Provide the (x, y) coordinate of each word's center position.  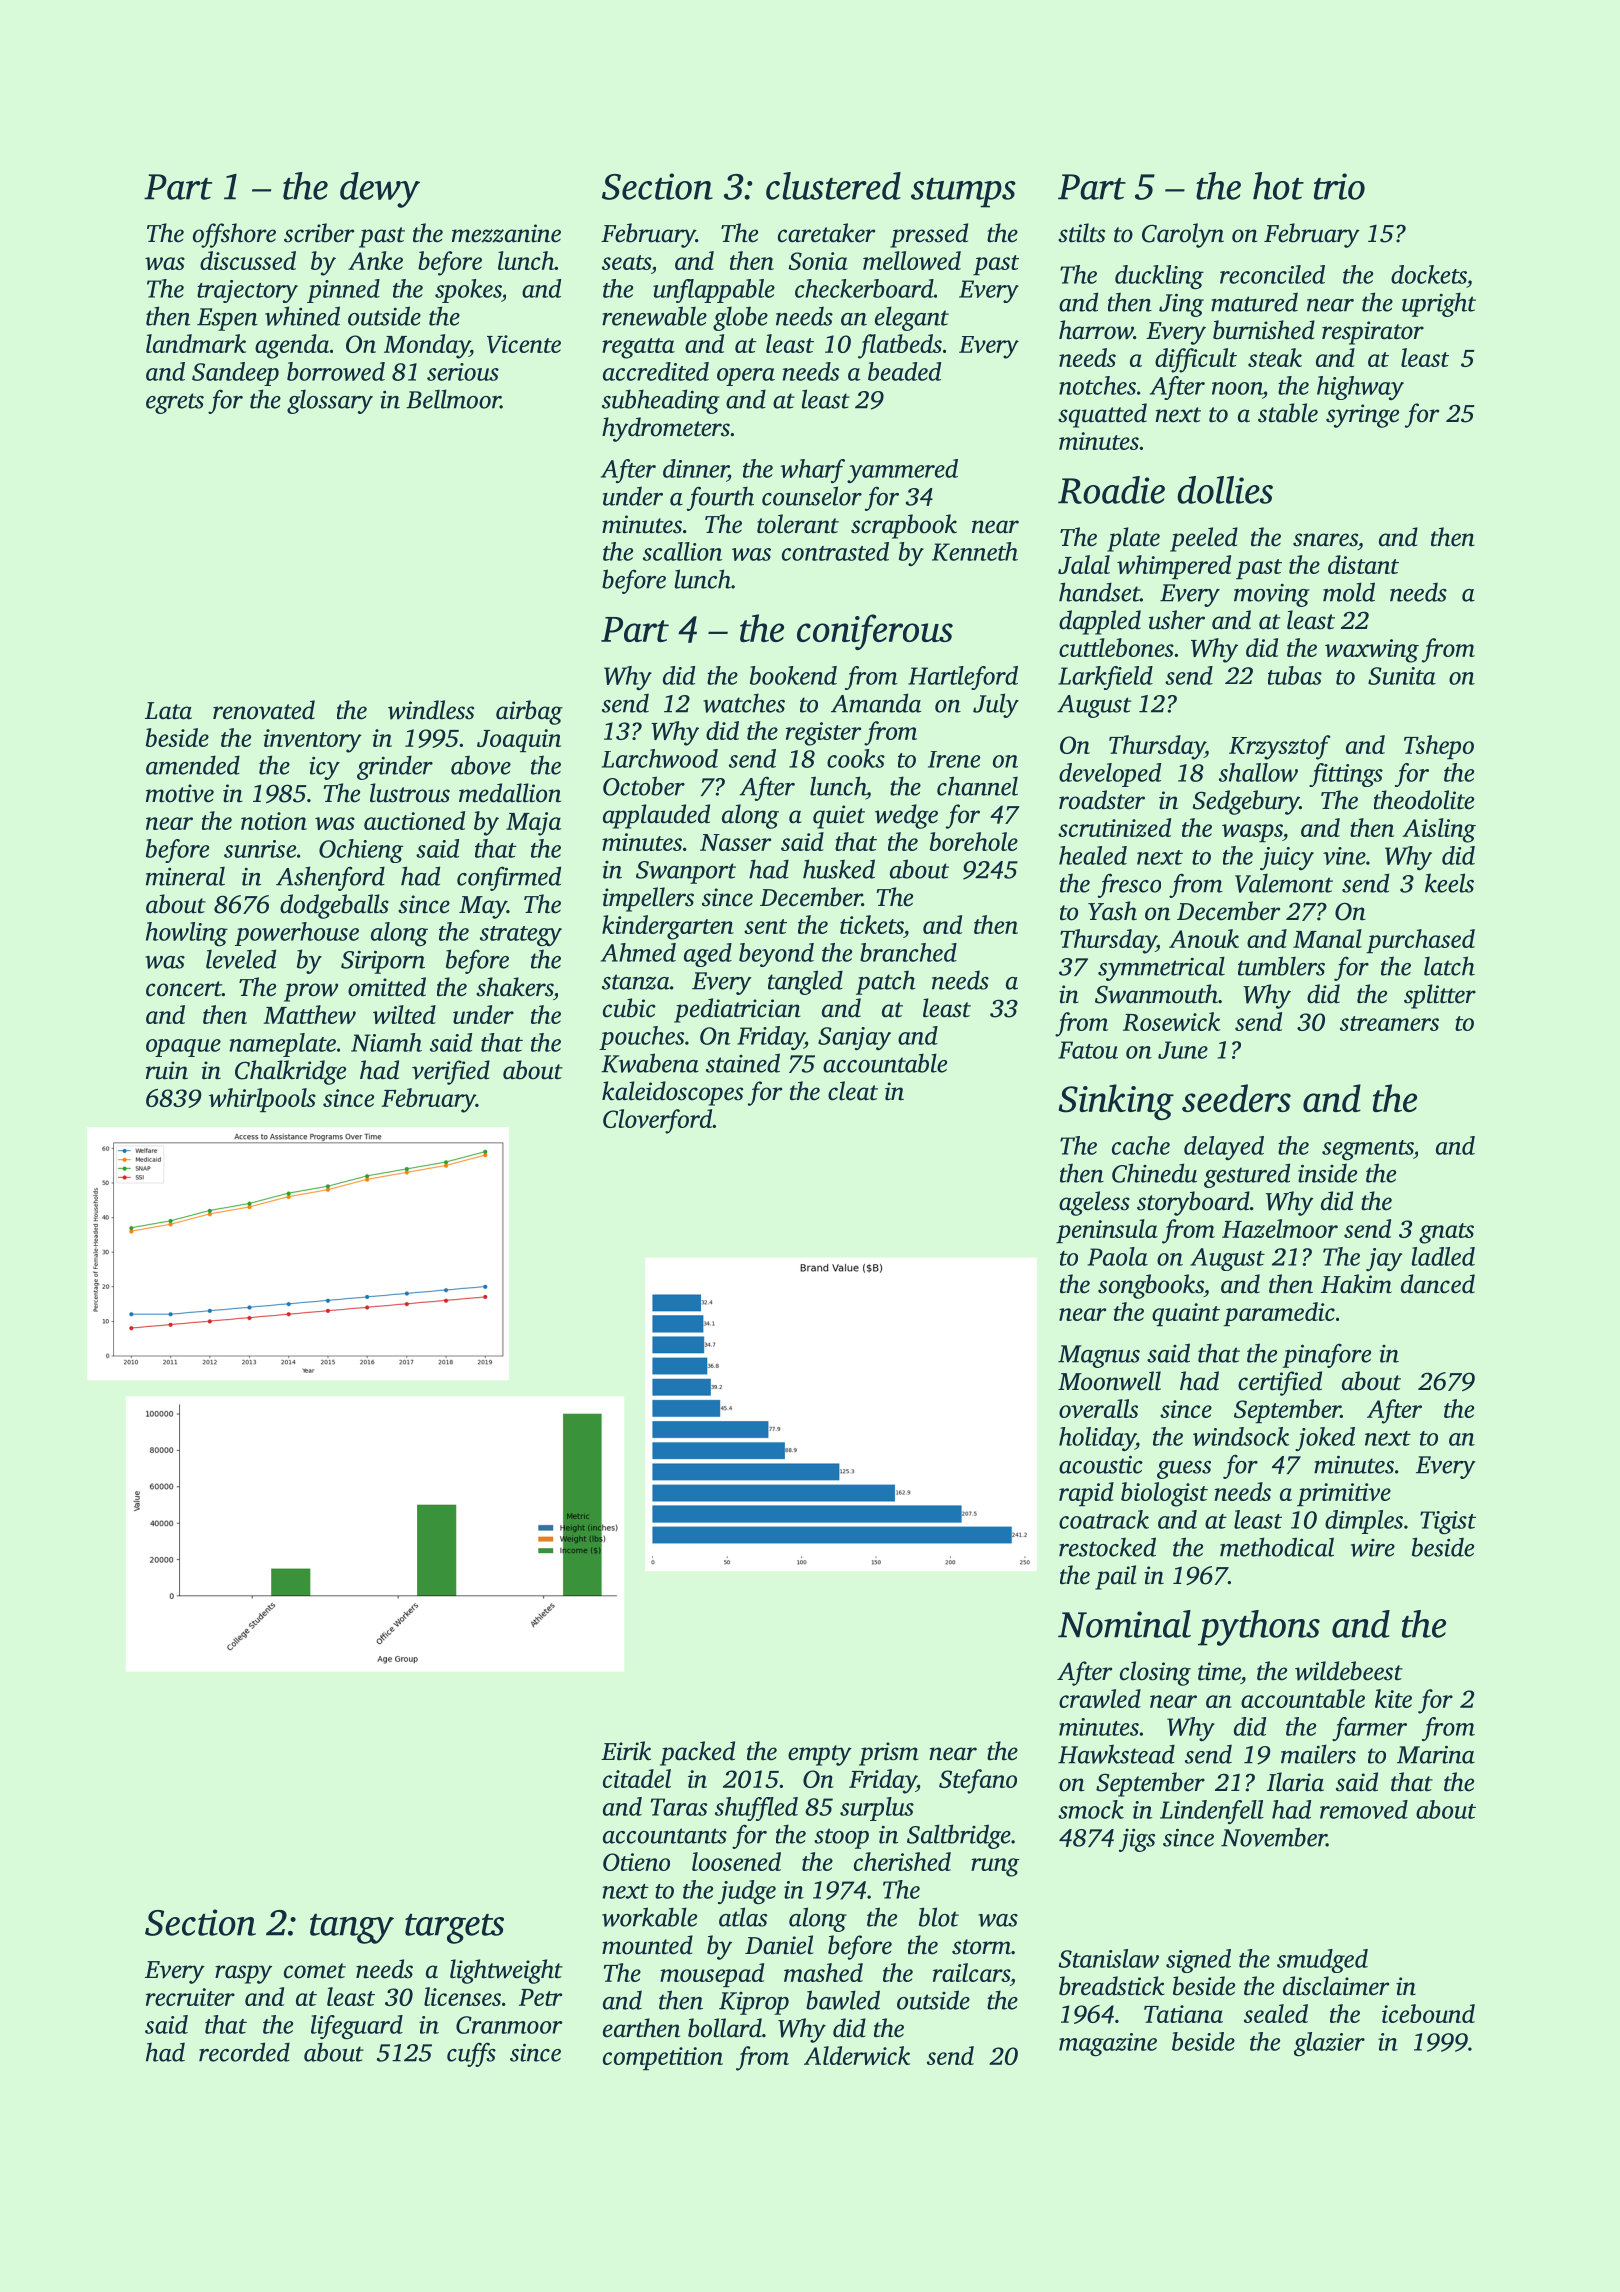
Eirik (626, 1751)
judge (747, 1892)
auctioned (414, 820)
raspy (243, 1974)
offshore (234, 235)
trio (1339, 186)
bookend (793, 675)
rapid (1086, 1494)
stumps (963, 193)
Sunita (1402, 676)
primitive (1344, 1494)
